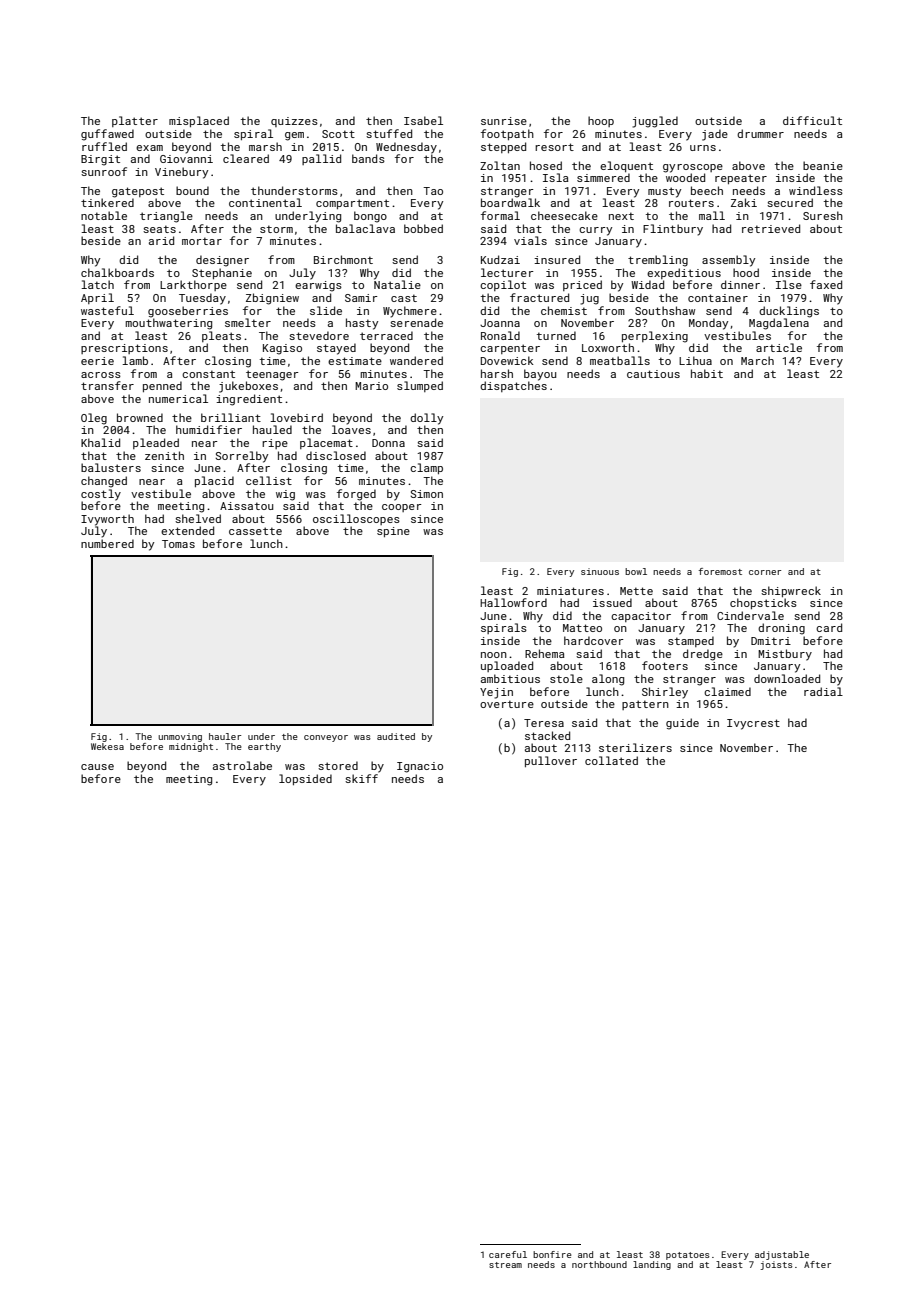 This screenshot has height=1308, width=924. I want to click on pullover, so click(551, 761).
